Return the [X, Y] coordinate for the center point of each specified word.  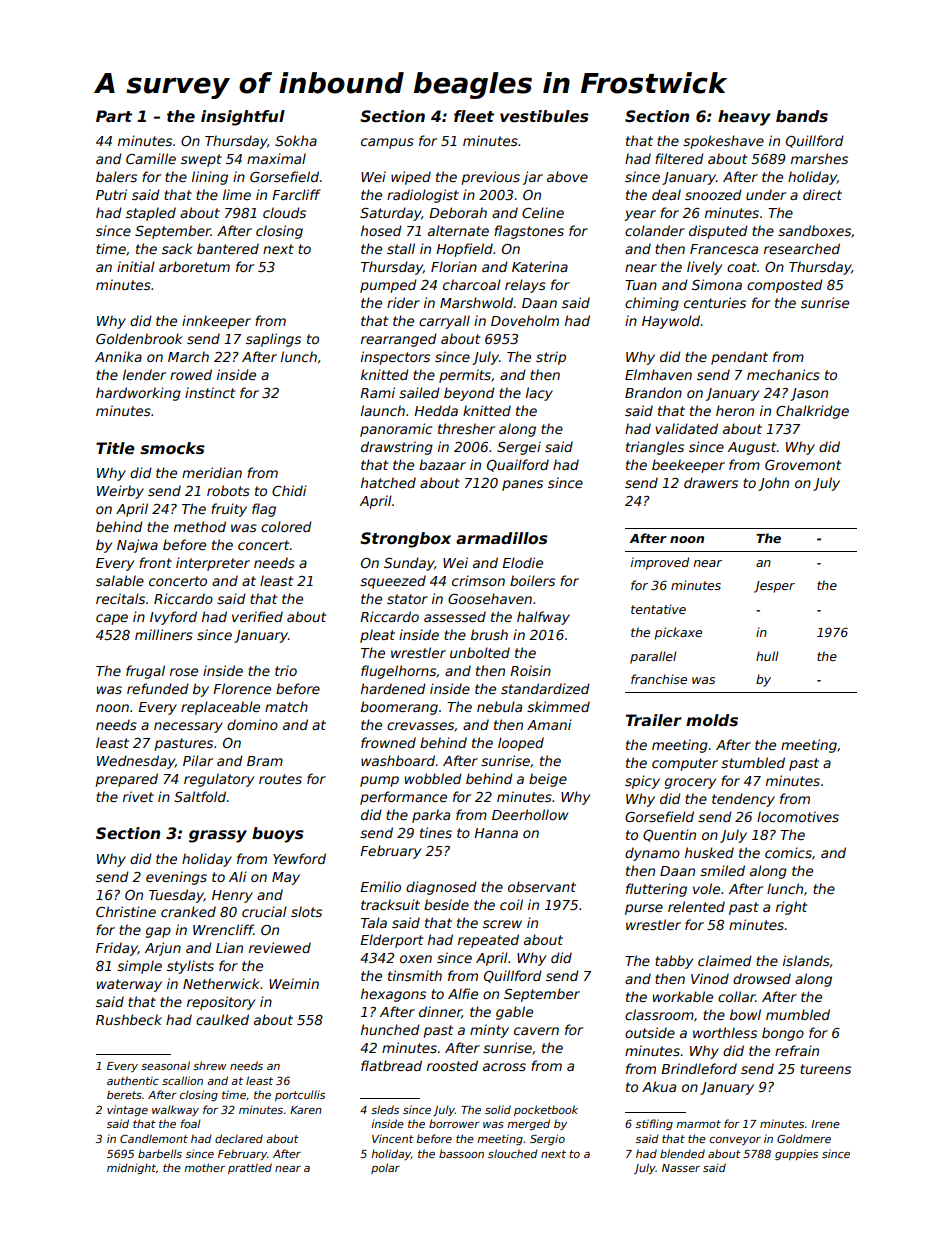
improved [660, 563]
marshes [819, 158]
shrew [209, 1065]
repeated [488, 941]
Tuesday [176, 896]
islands [806, 960]
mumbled [798, 1014]
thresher [466, 428]
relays [525, 286]
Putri [111, 194]
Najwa [137, 546]
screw [502, 924]
